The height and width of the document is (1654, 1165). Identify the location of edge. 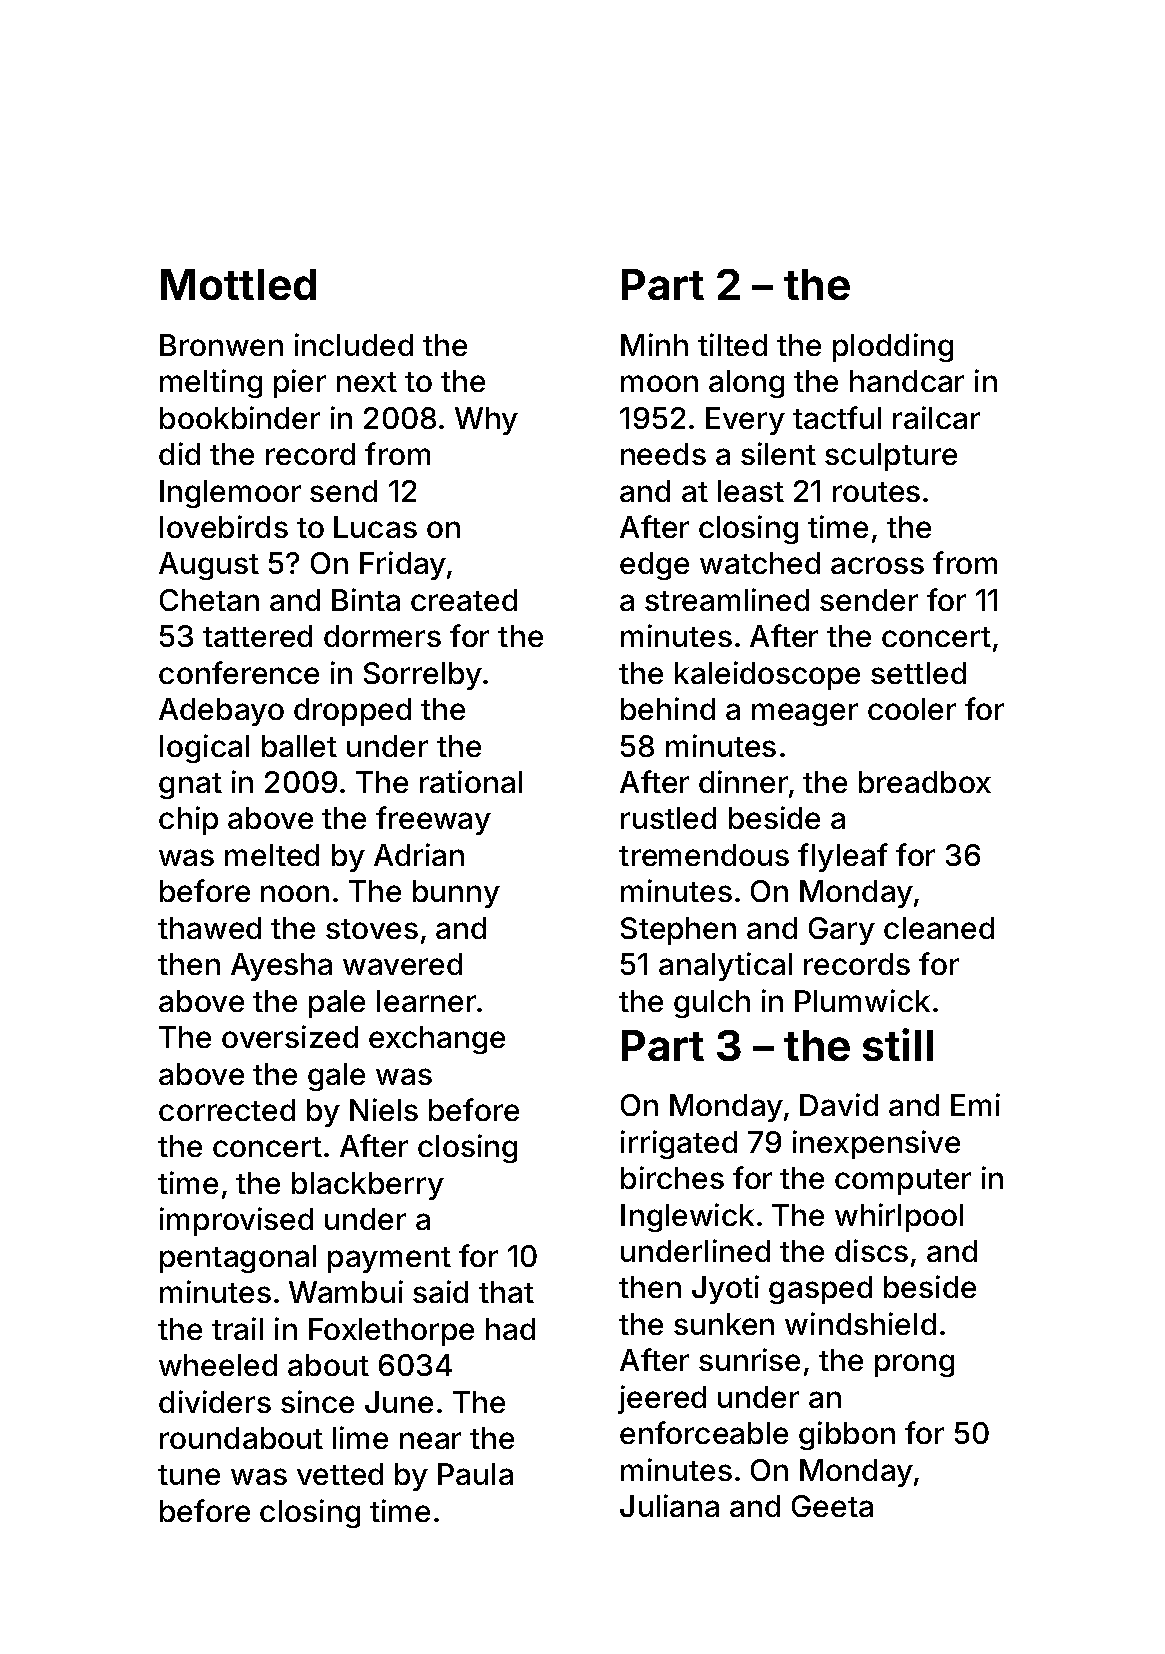
(654, 566).
